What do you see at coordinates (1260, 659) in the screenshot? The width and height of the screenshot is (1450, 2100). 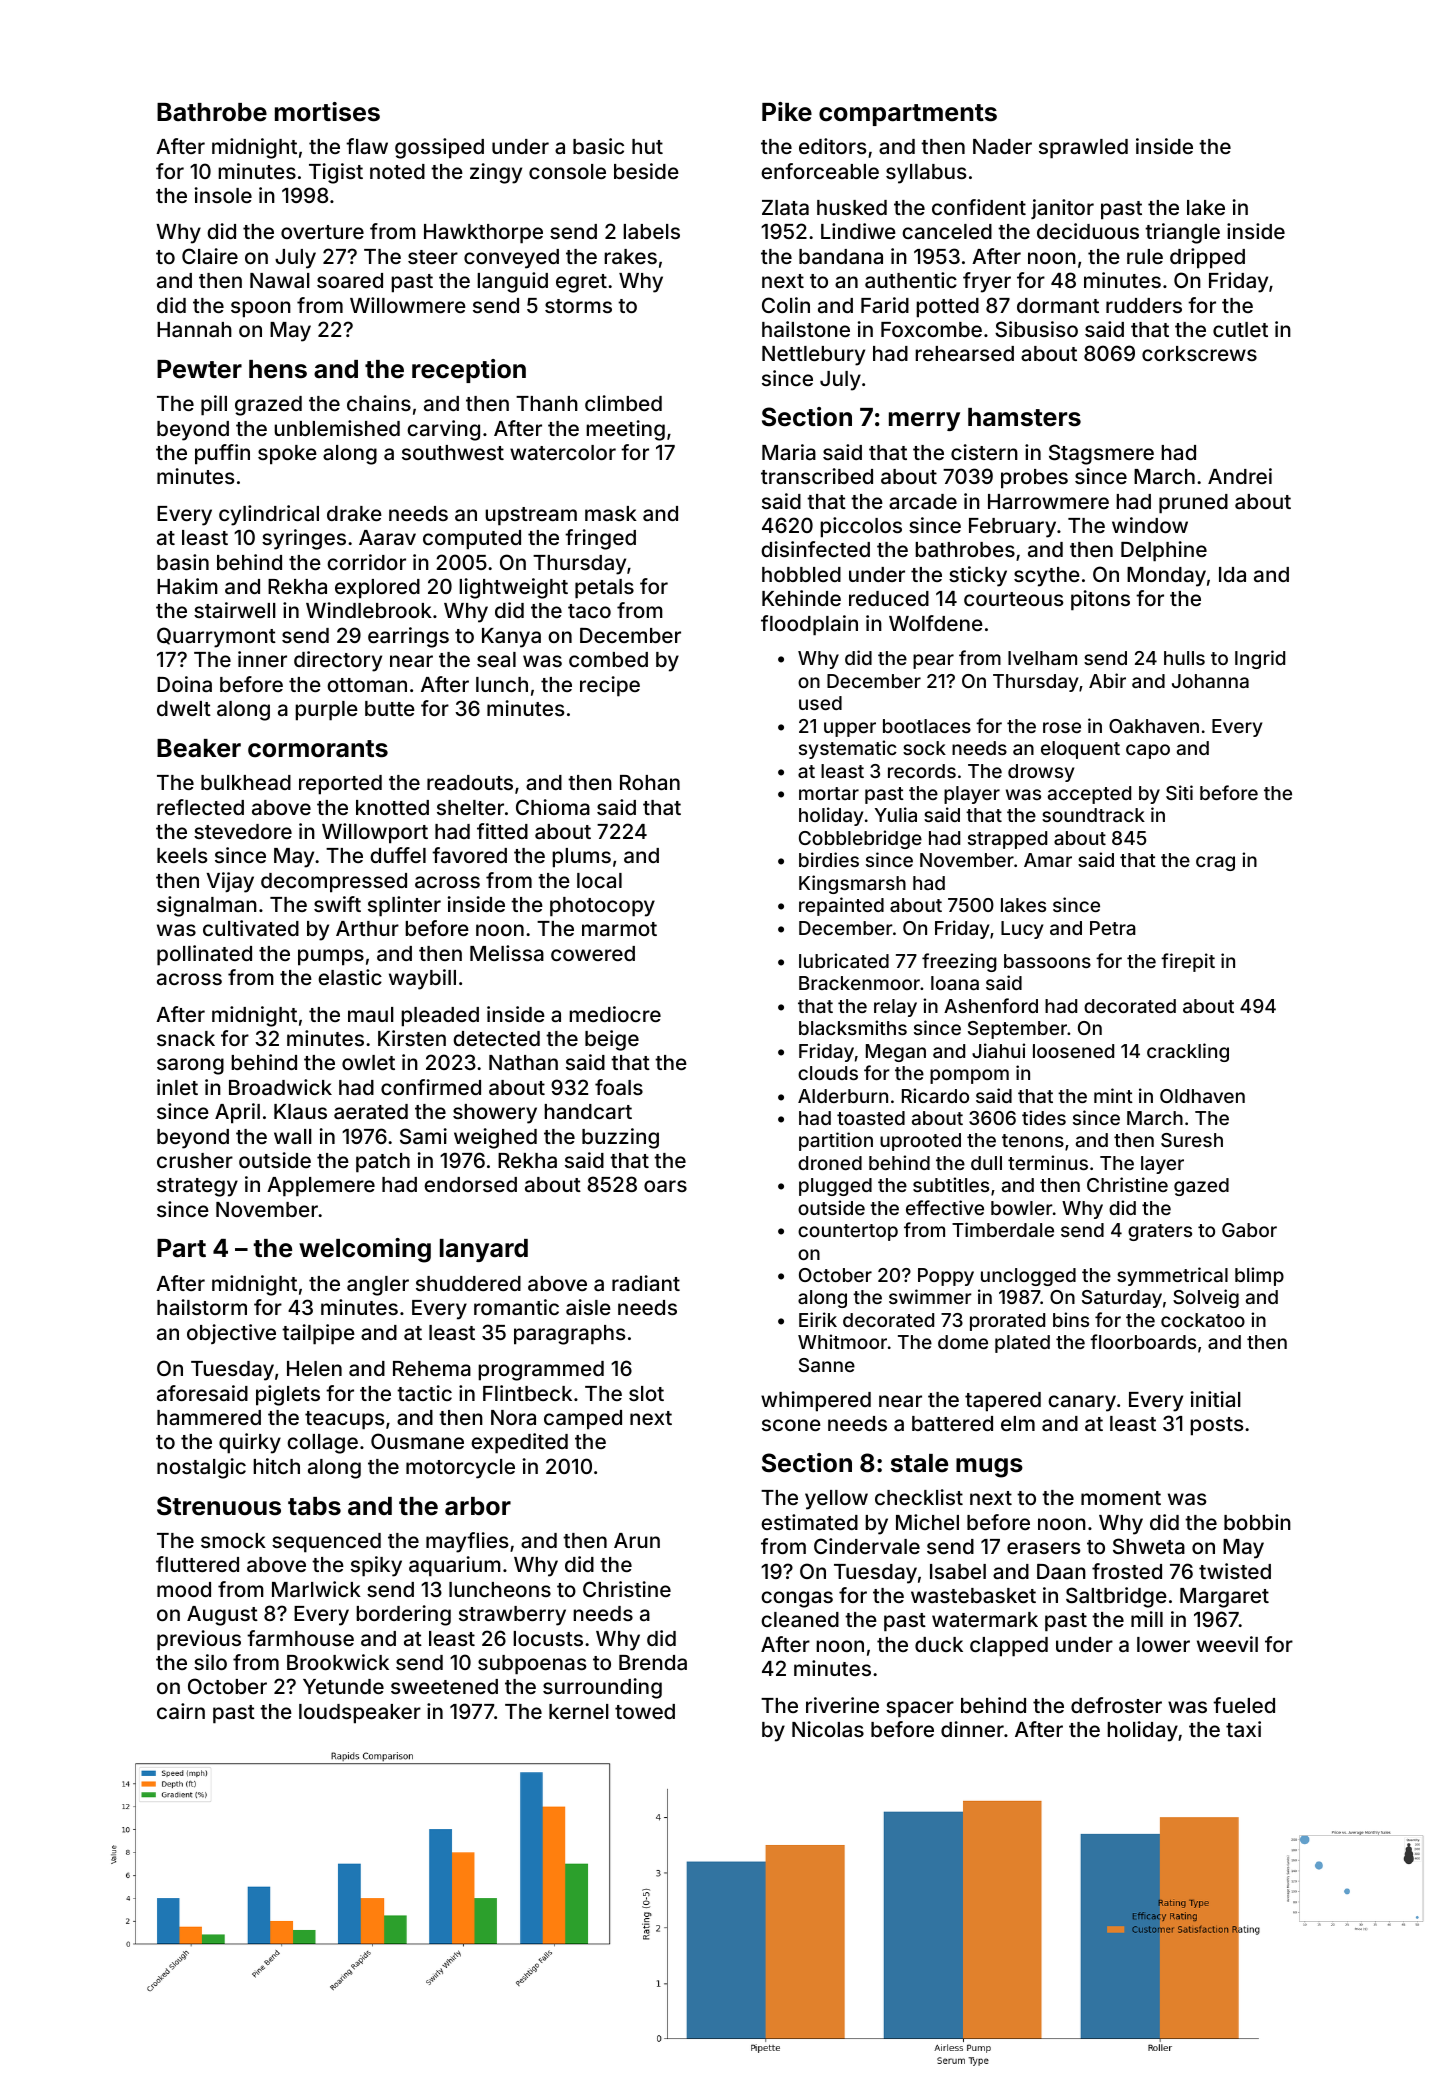 I see `Ingrid` at bounding box center [1260, 659].
